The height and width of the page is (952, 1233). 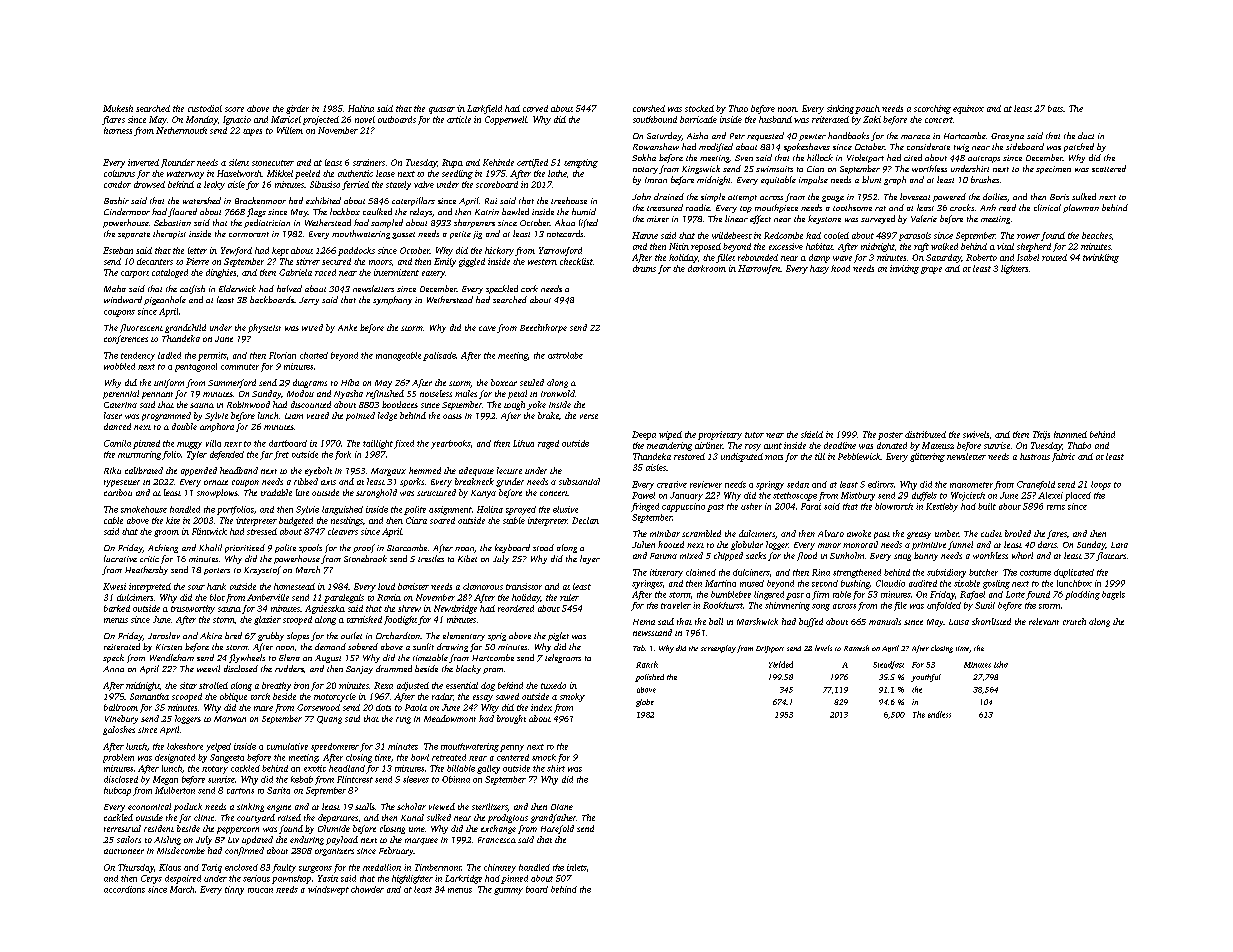 What do you see at coordinates (1036, 485) in the page?
I see `Cranefold` at bounding box center [1036, 485].
